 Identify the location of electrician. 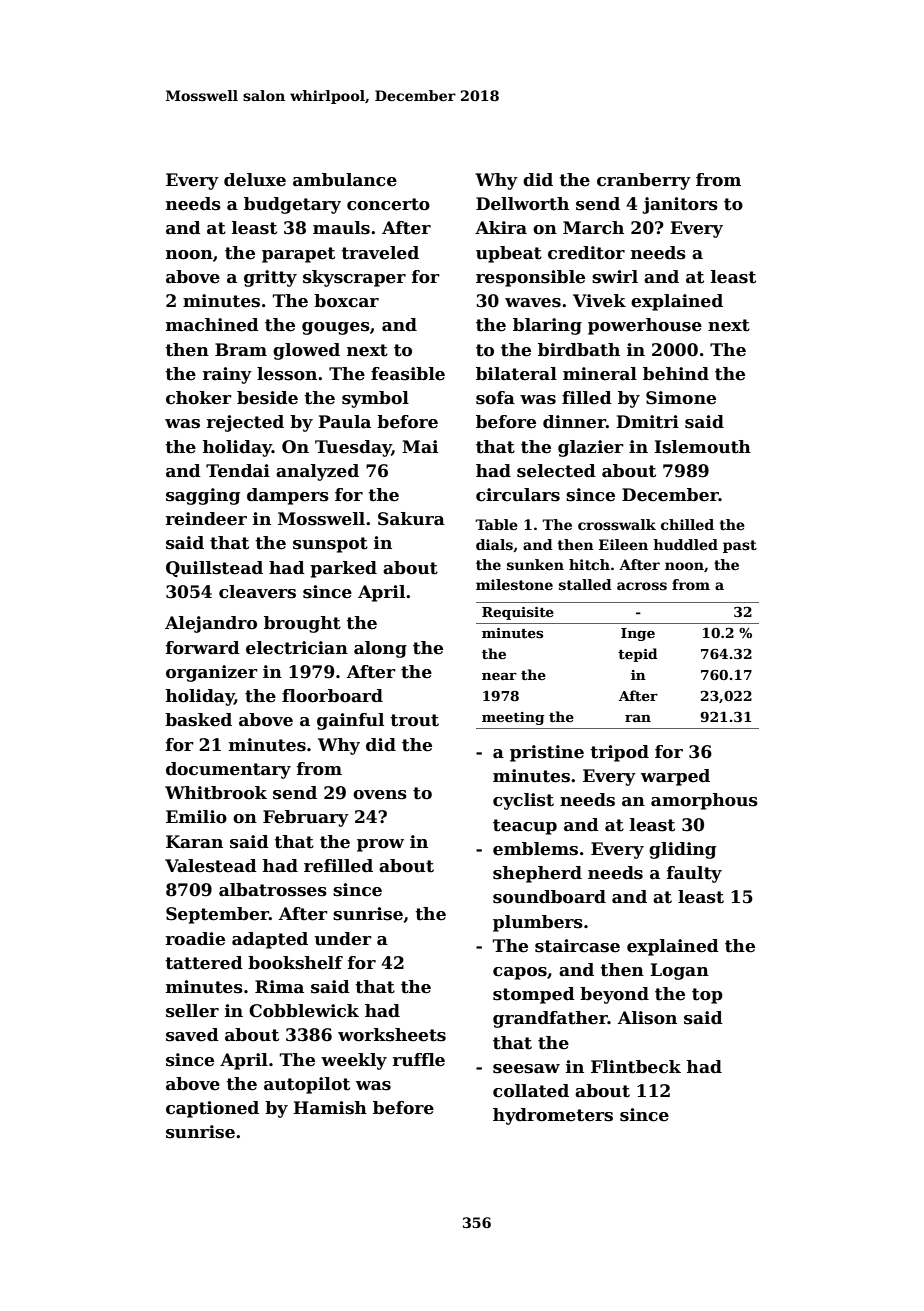
(297, 648).
